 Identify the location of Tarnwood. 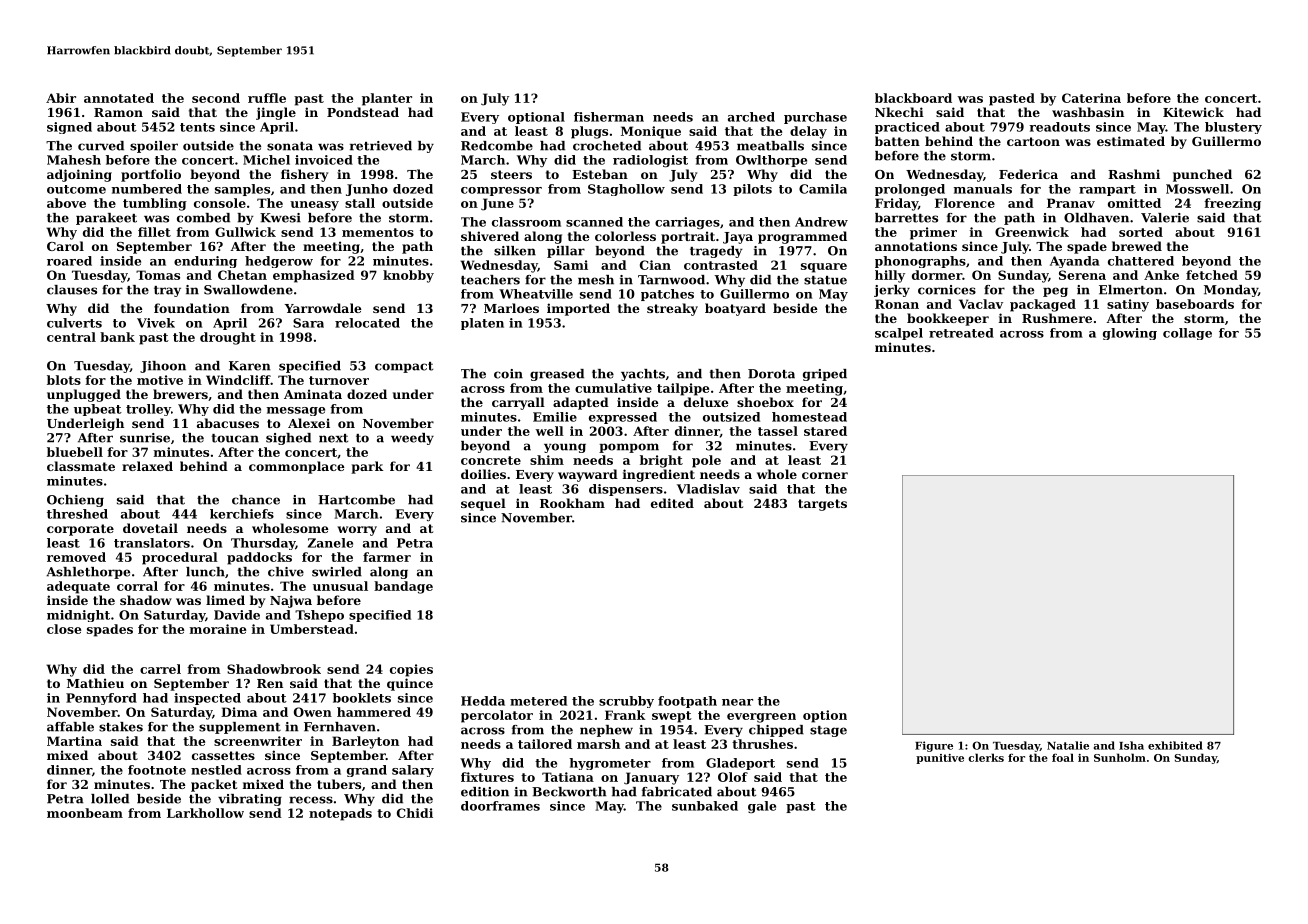
(671, 280).
